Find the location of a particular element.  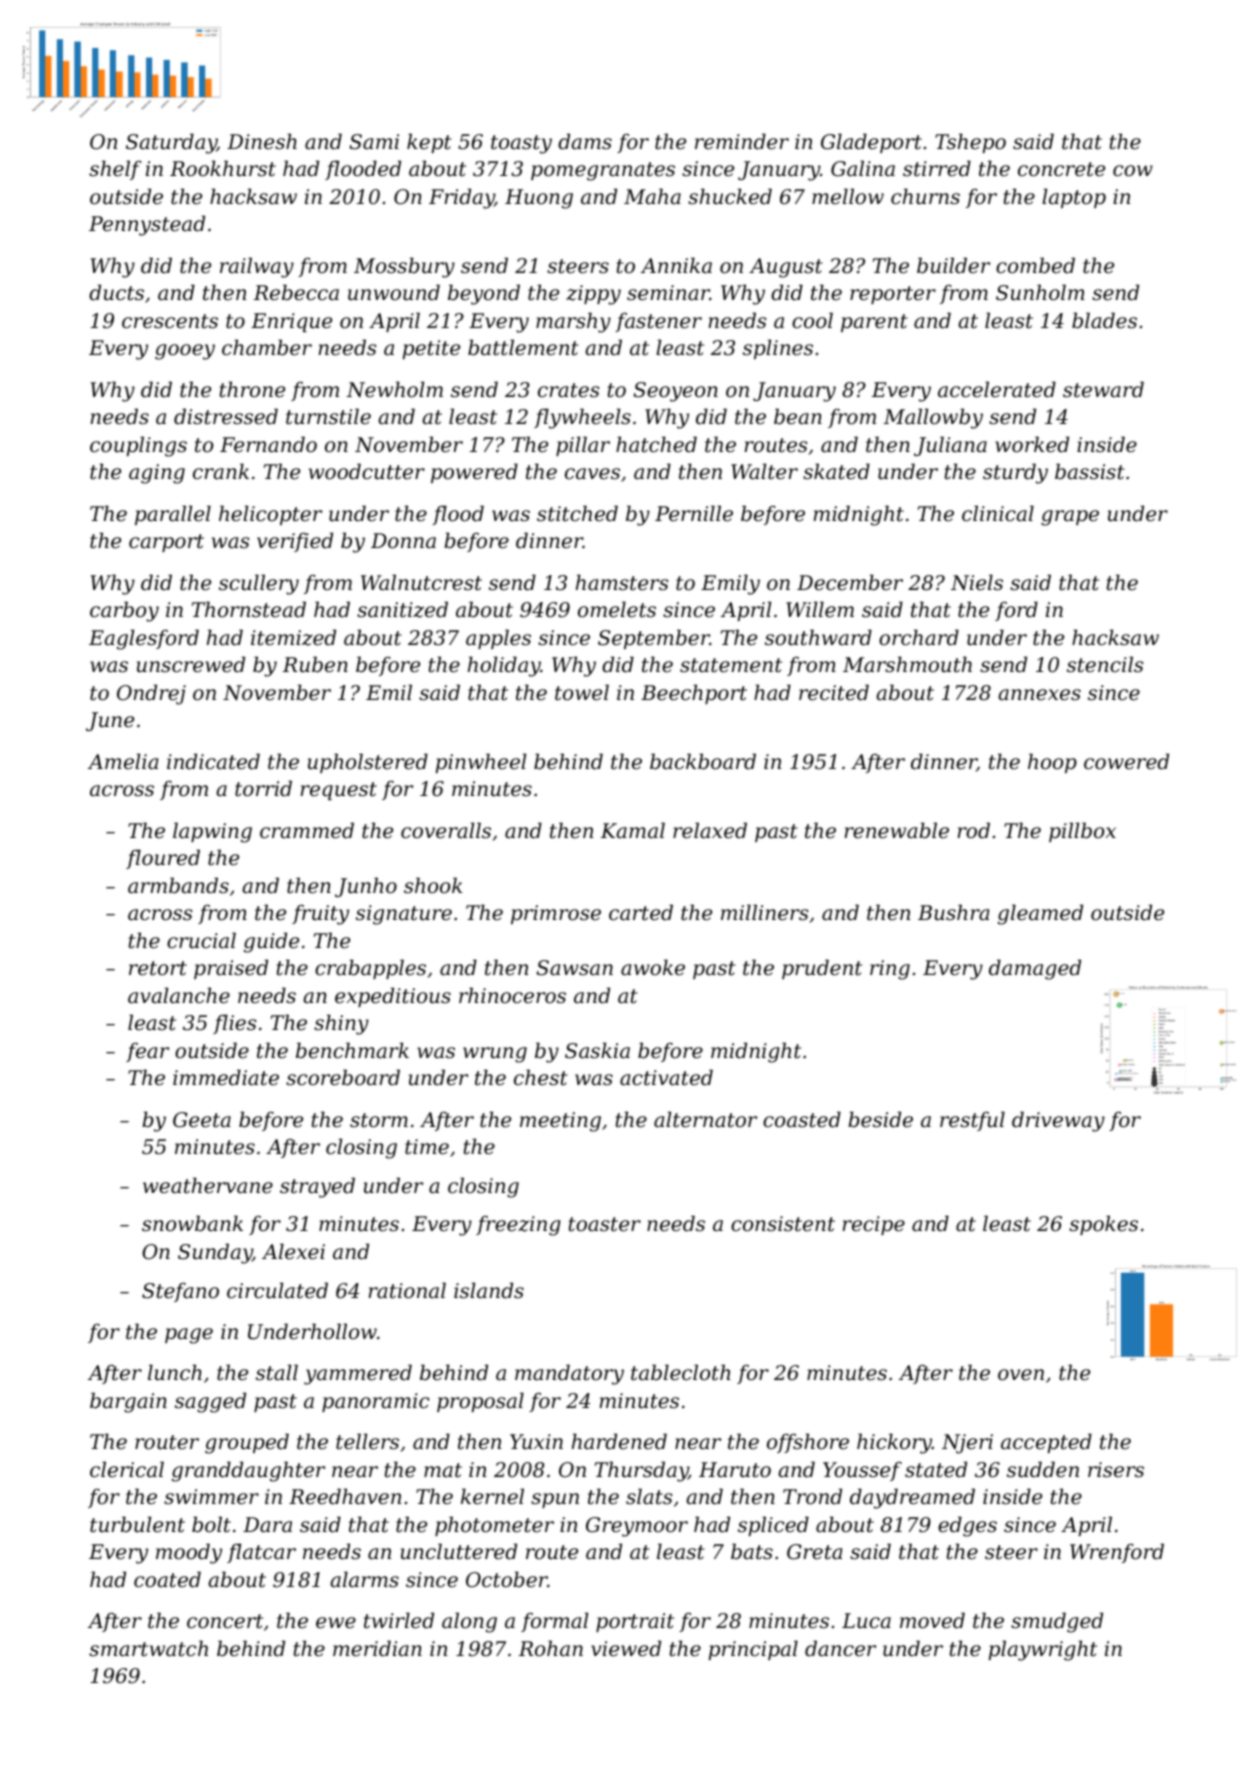

ring is located at coordinates (890, 970).
